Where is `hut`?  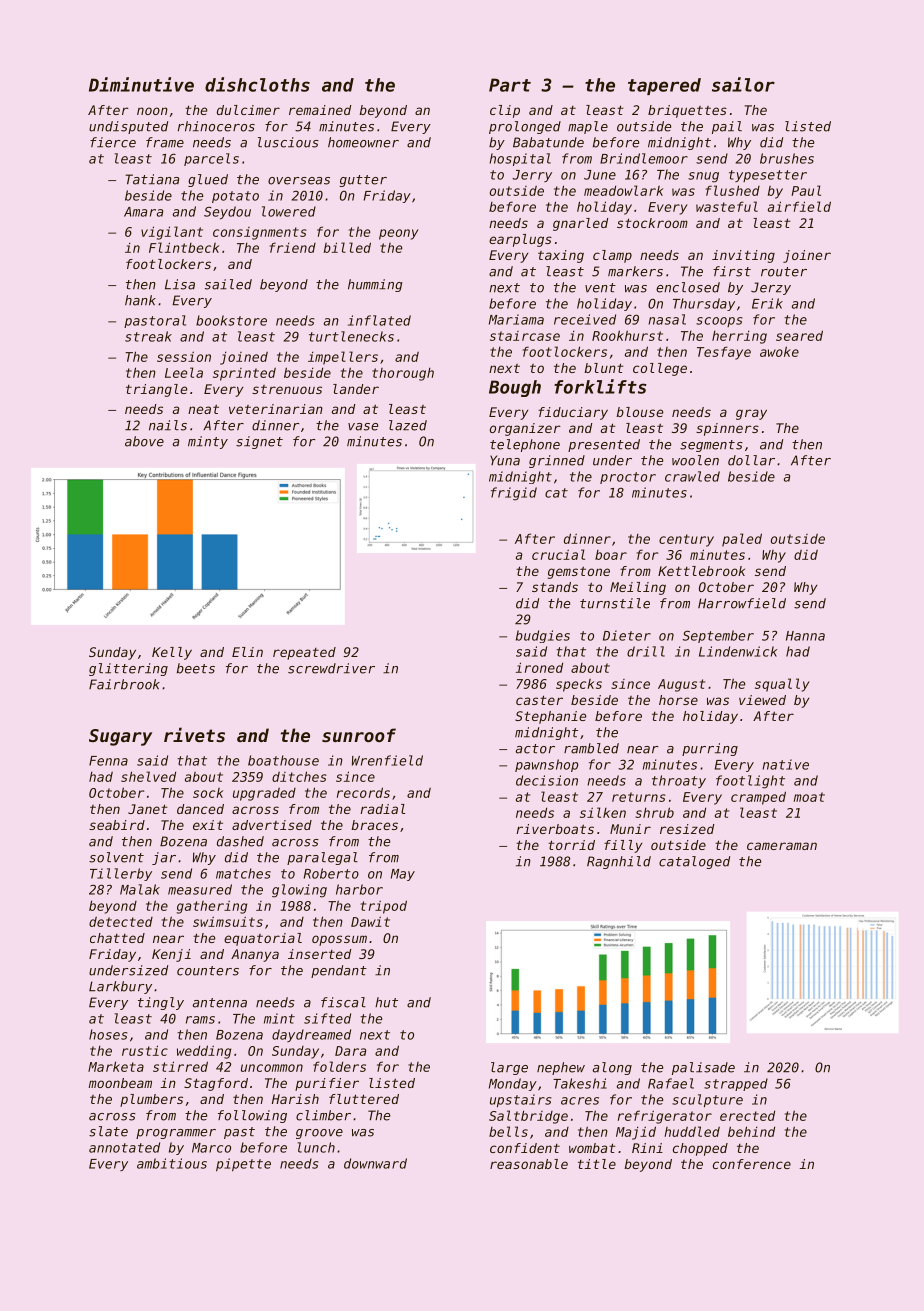 hut is located at coordinates (386, 1002).
